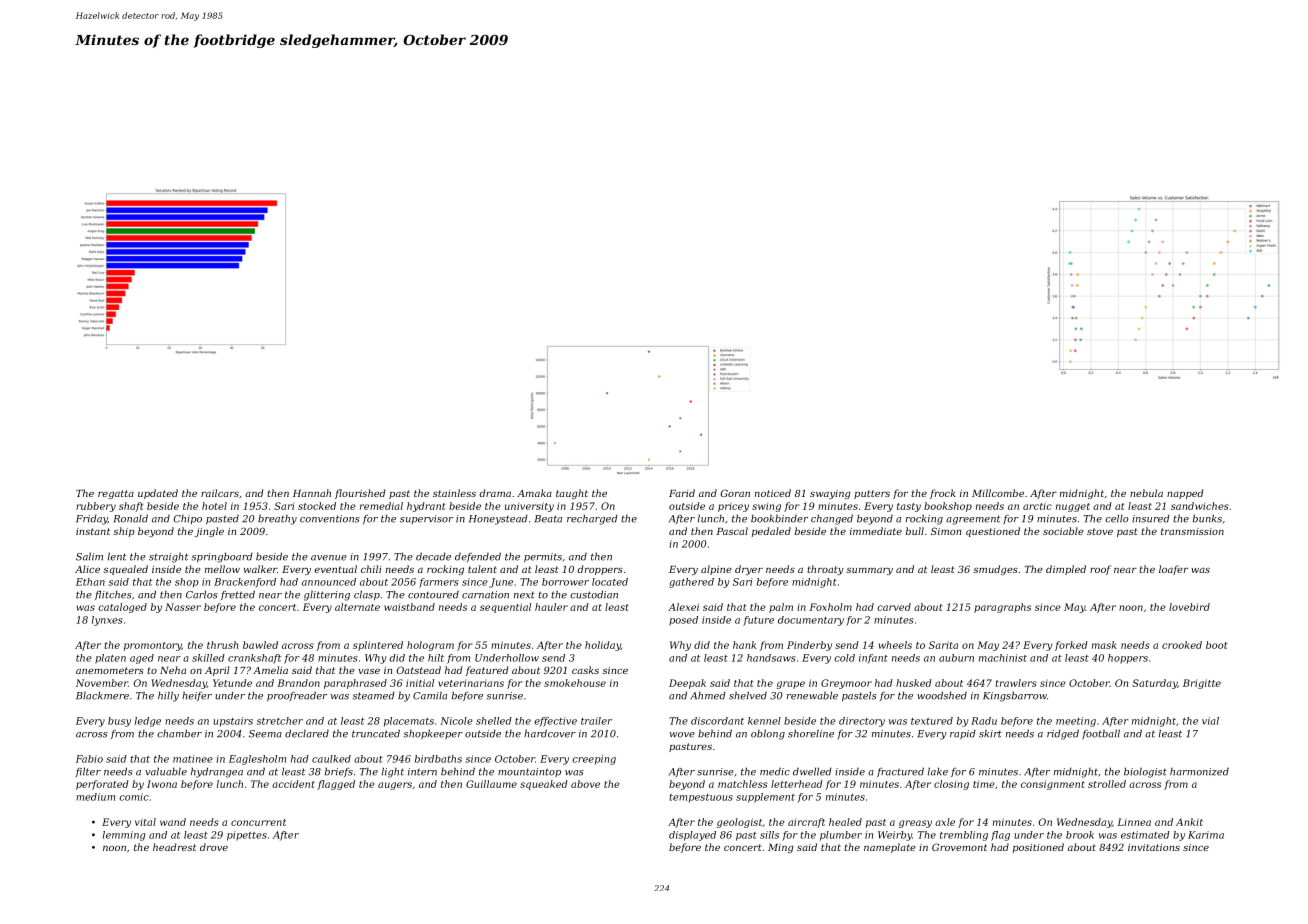 Image resolution: width=1308 pixels, height=924 pixels. I want to click on creeping, so click(594, 760).
